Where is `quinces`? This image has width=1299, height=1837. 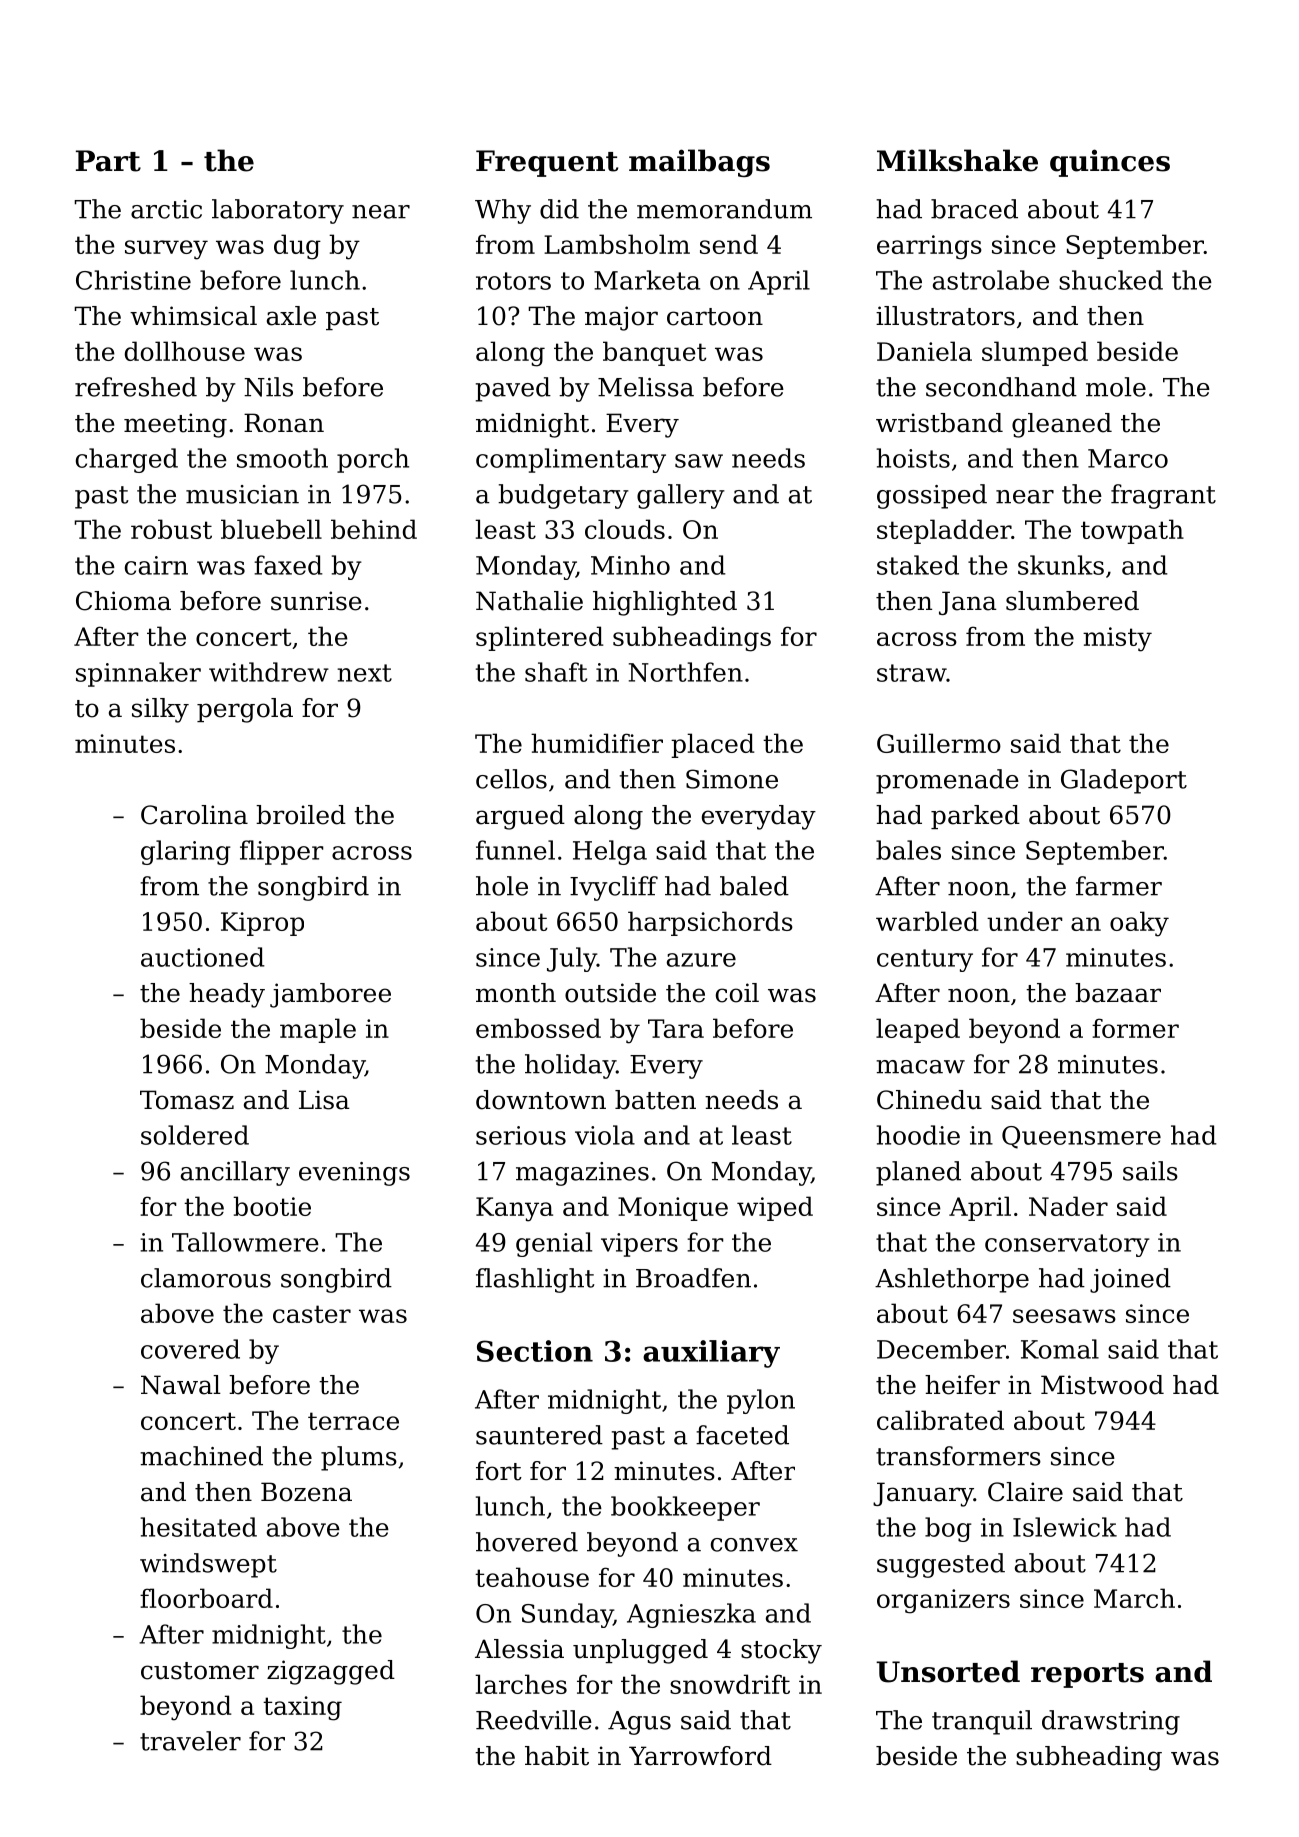 quinces is located at coordinates (1110, 163).
